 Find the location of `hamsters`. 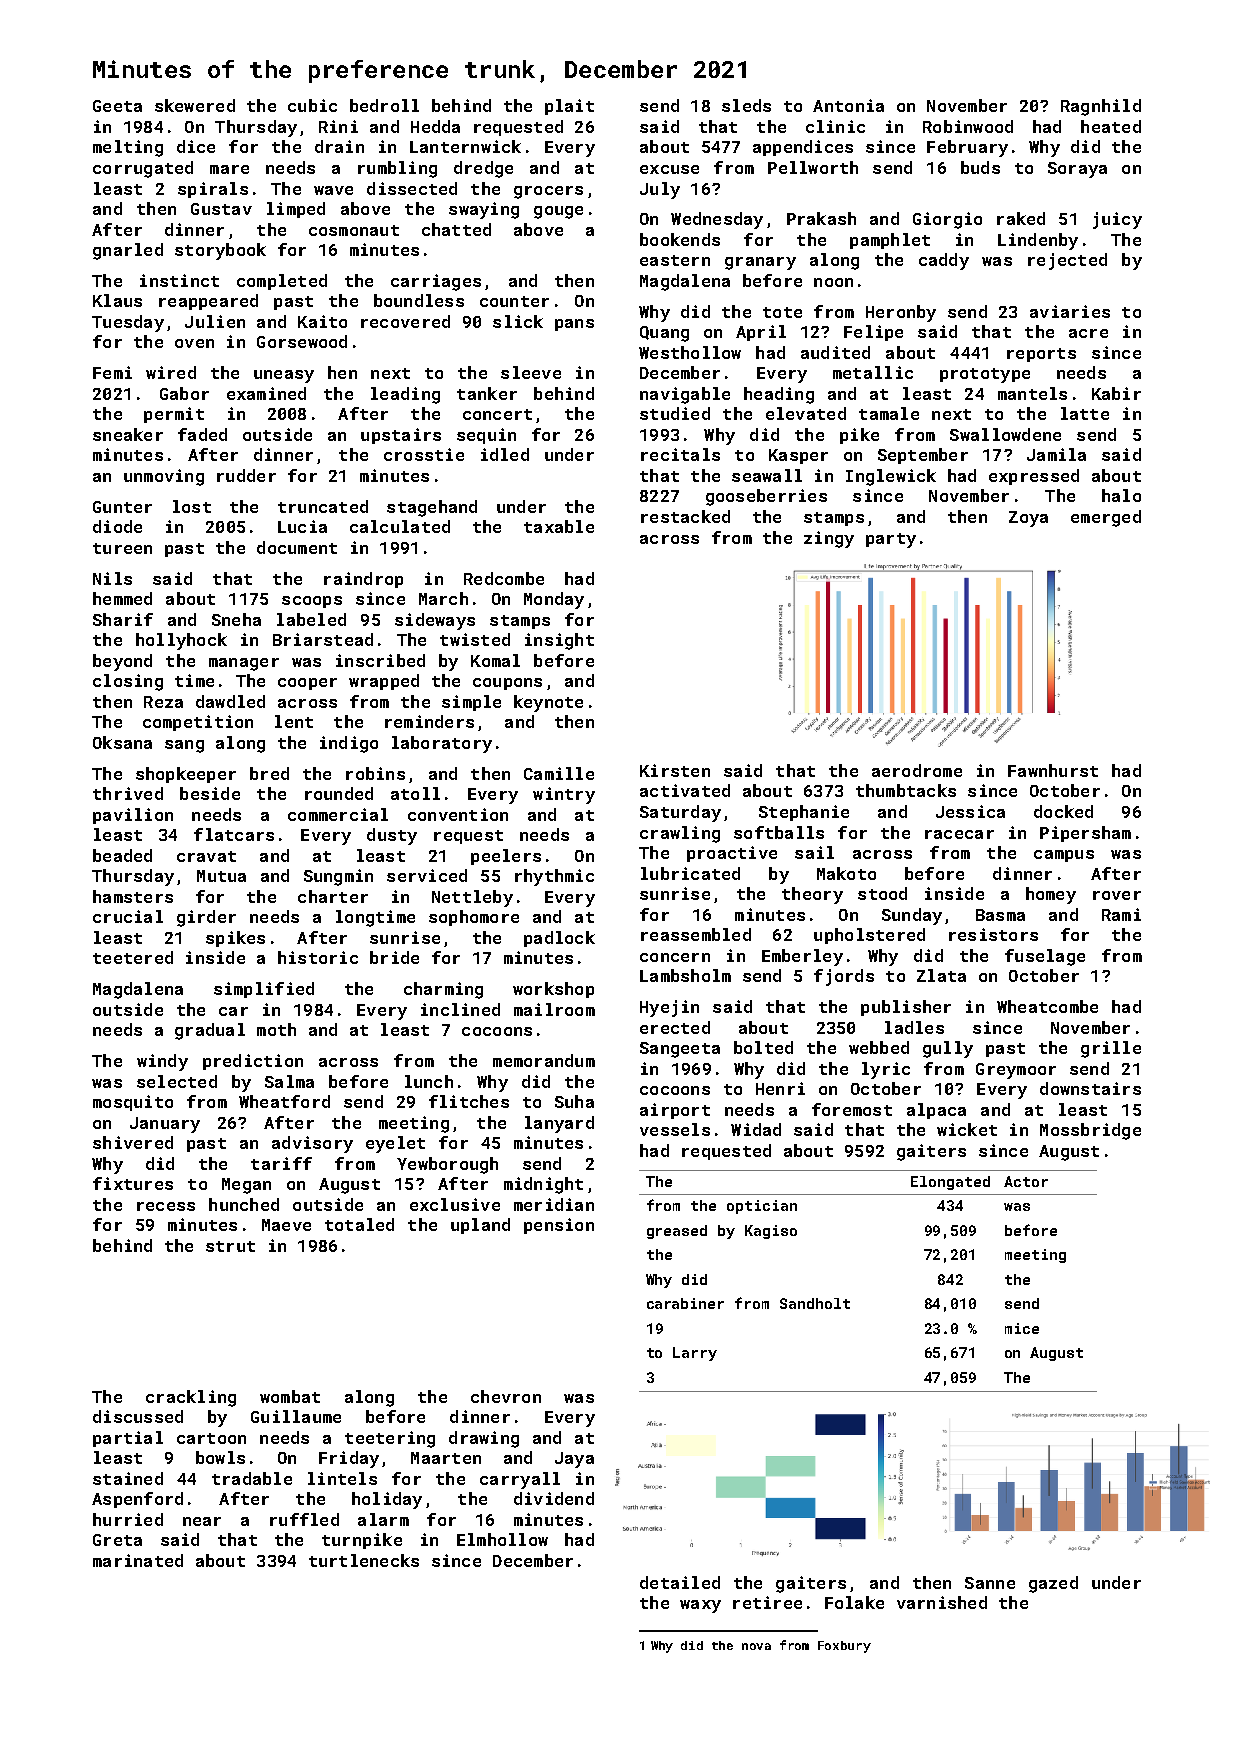

hamsters is located at coordinates (133, 896).
